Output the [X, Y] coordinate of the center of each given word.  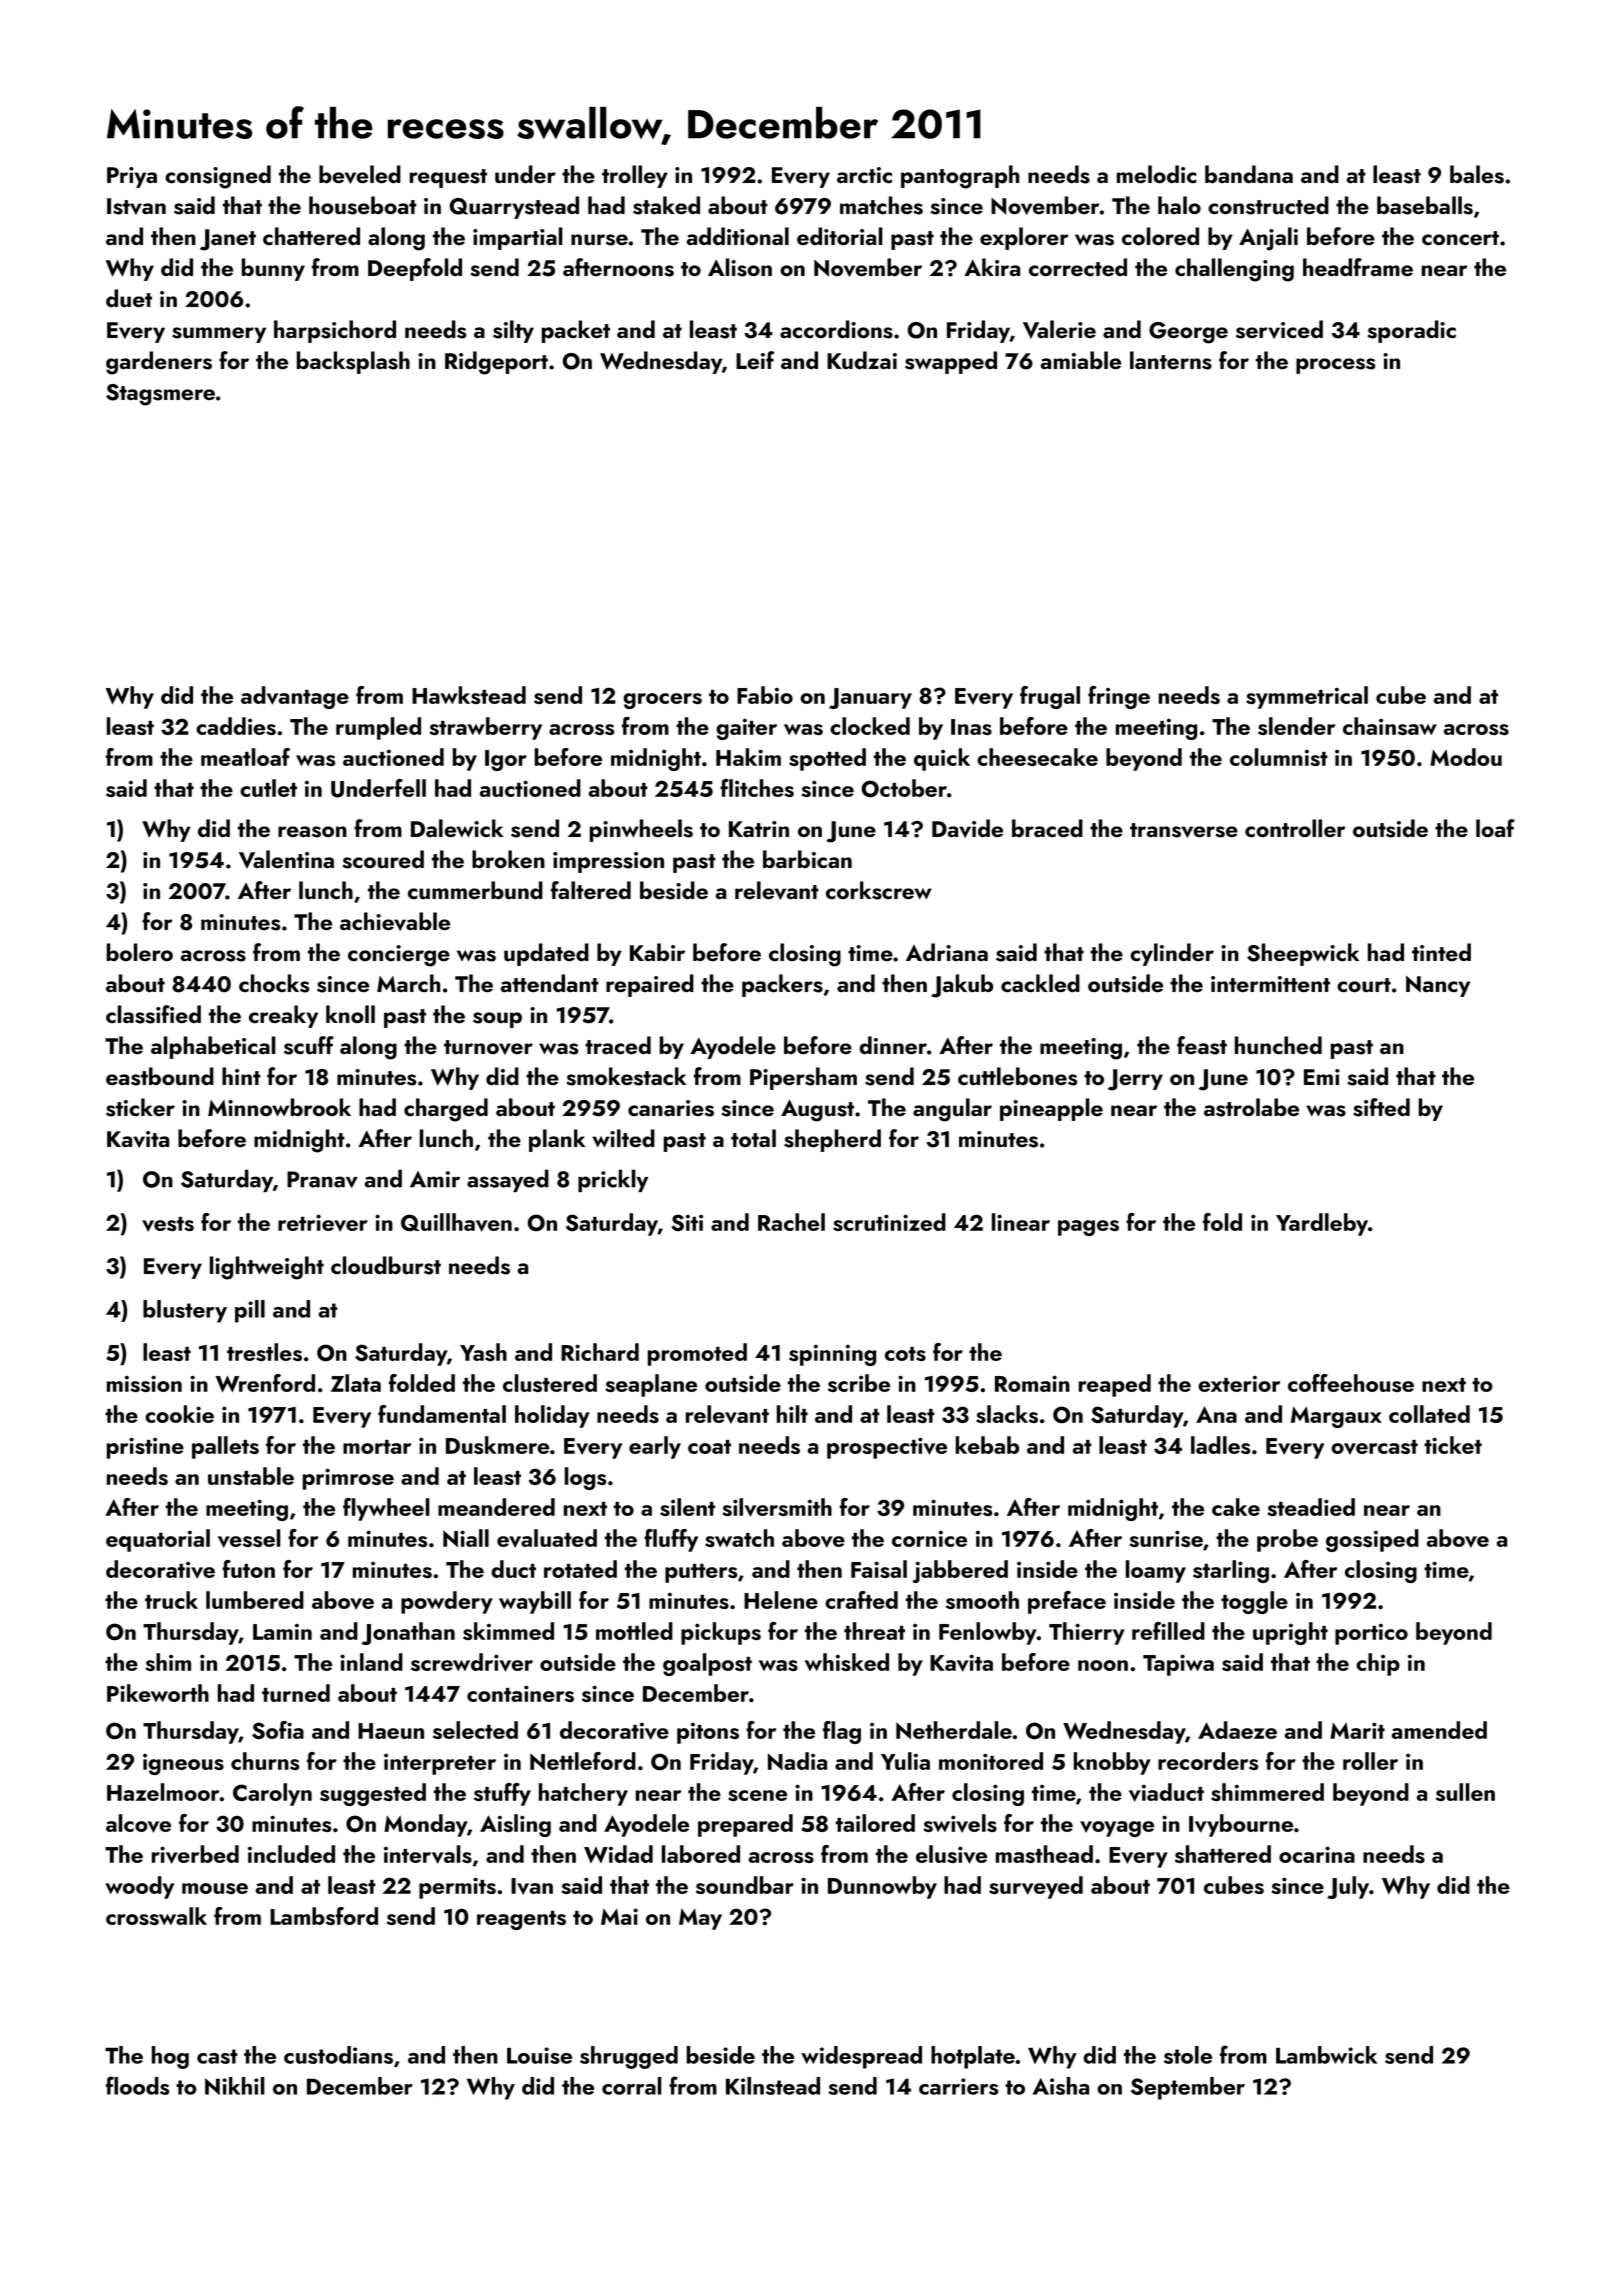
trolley [635, 176]
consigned [218, 177]
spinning [832, 1355]
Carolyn [272, 1794]
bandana [1249, 174]
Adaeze [1237, 1730]
